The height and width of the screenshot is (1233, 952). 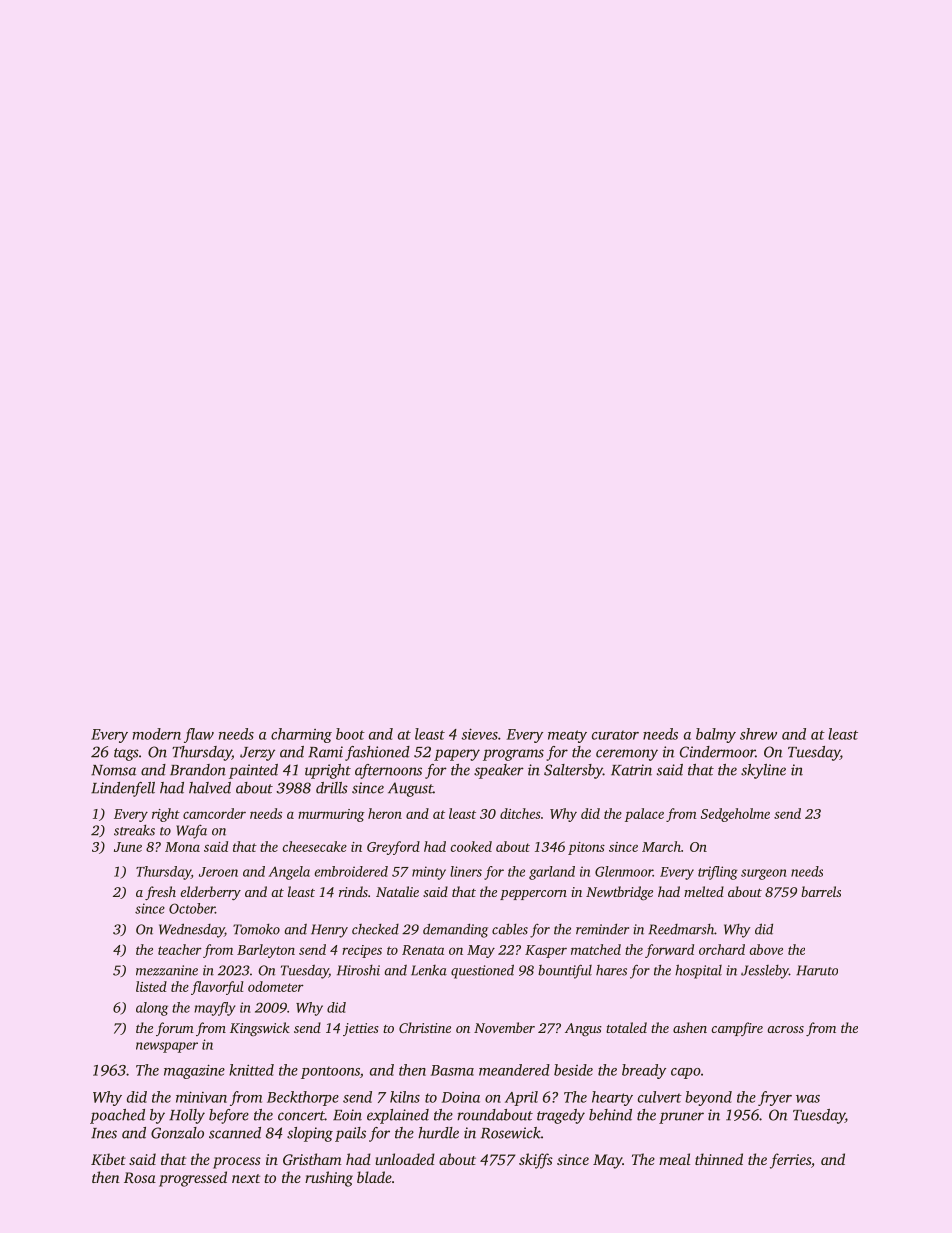 What do you see at coordinates (567, 736) in the screenshot?
I see `meaty` at bounding box center [567, 736].
